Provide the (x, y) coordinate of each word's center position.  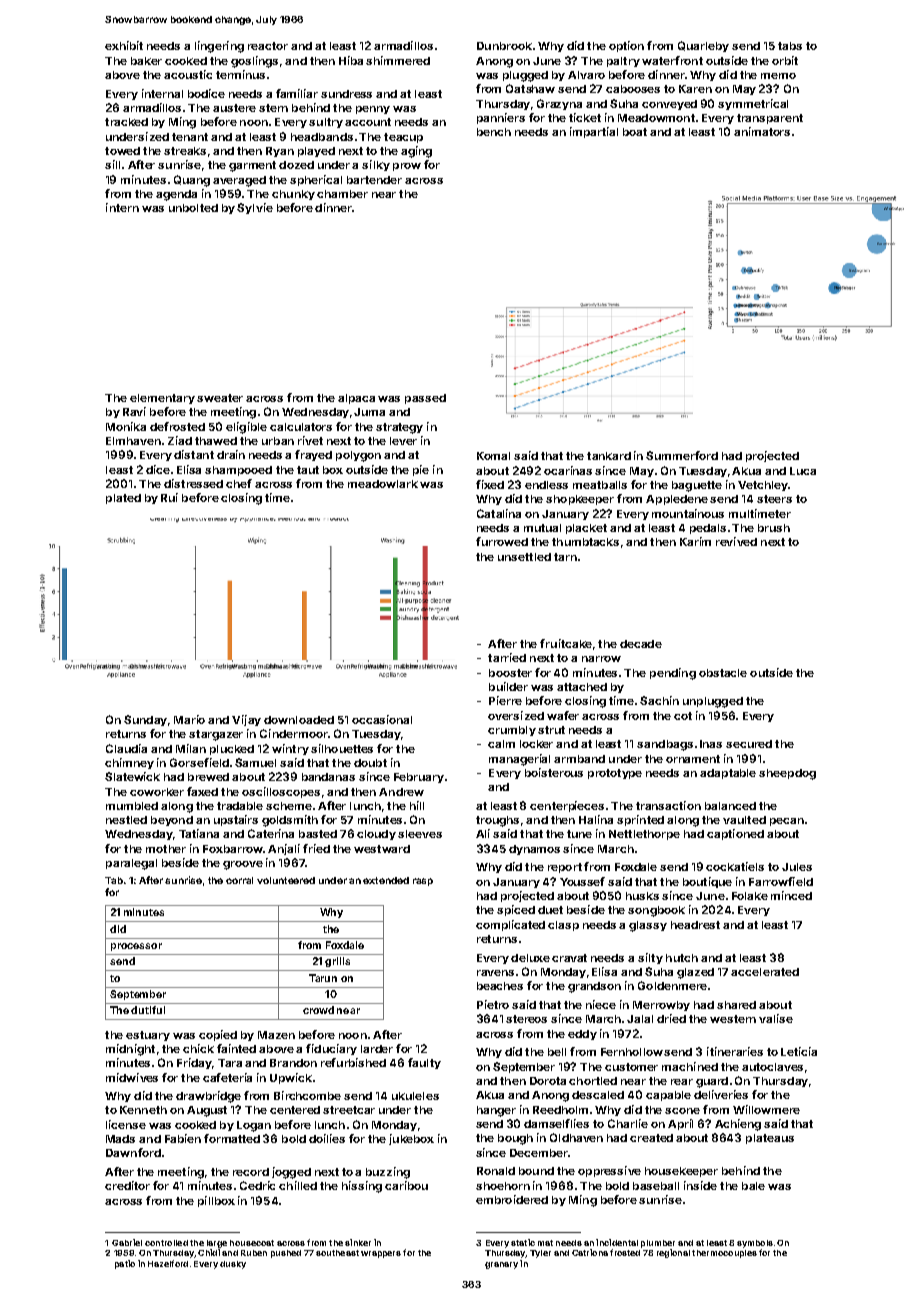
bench (494, 132)
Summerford (682, 455)
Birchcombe (307, 1095)
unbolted (193, 208)
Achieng (738, 1125)
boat (635, 132)
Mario (189, 719)
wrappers (381, 1254)
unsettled (524, 557)
